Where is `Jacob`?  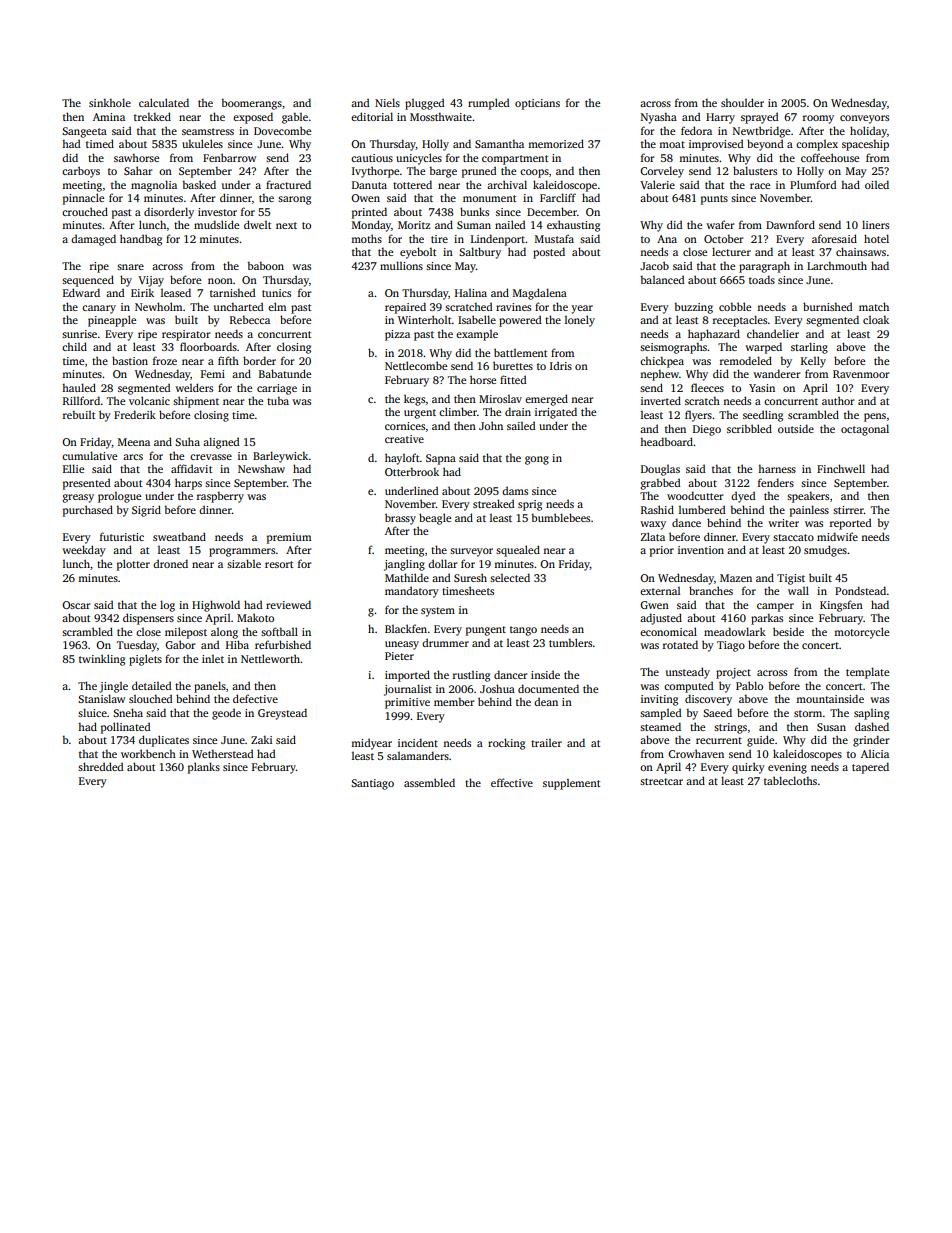
Jacob is located at coordinates (654, 265).
